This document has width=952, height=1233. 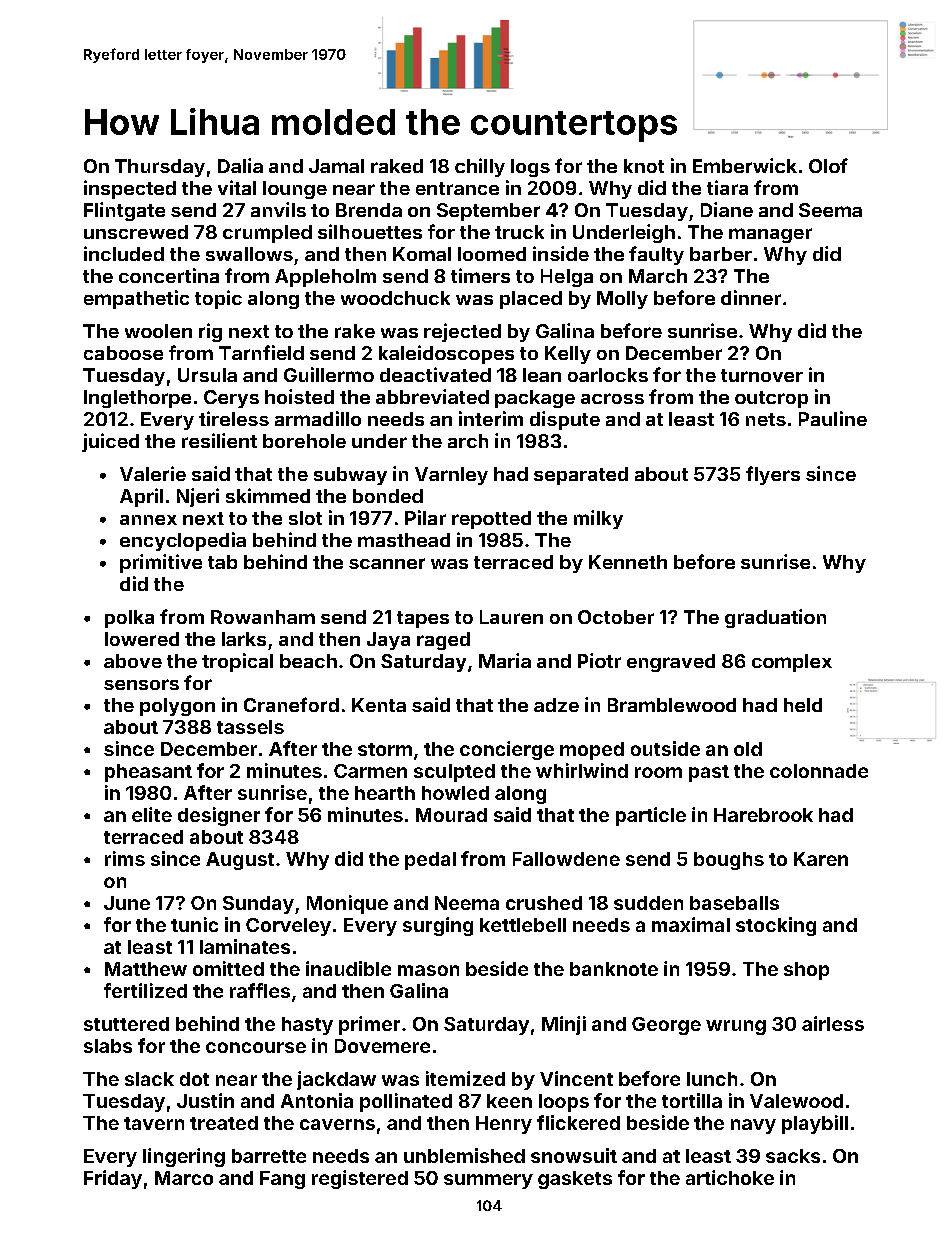 I want to click on crumpled, so click(x=267, y=234).
